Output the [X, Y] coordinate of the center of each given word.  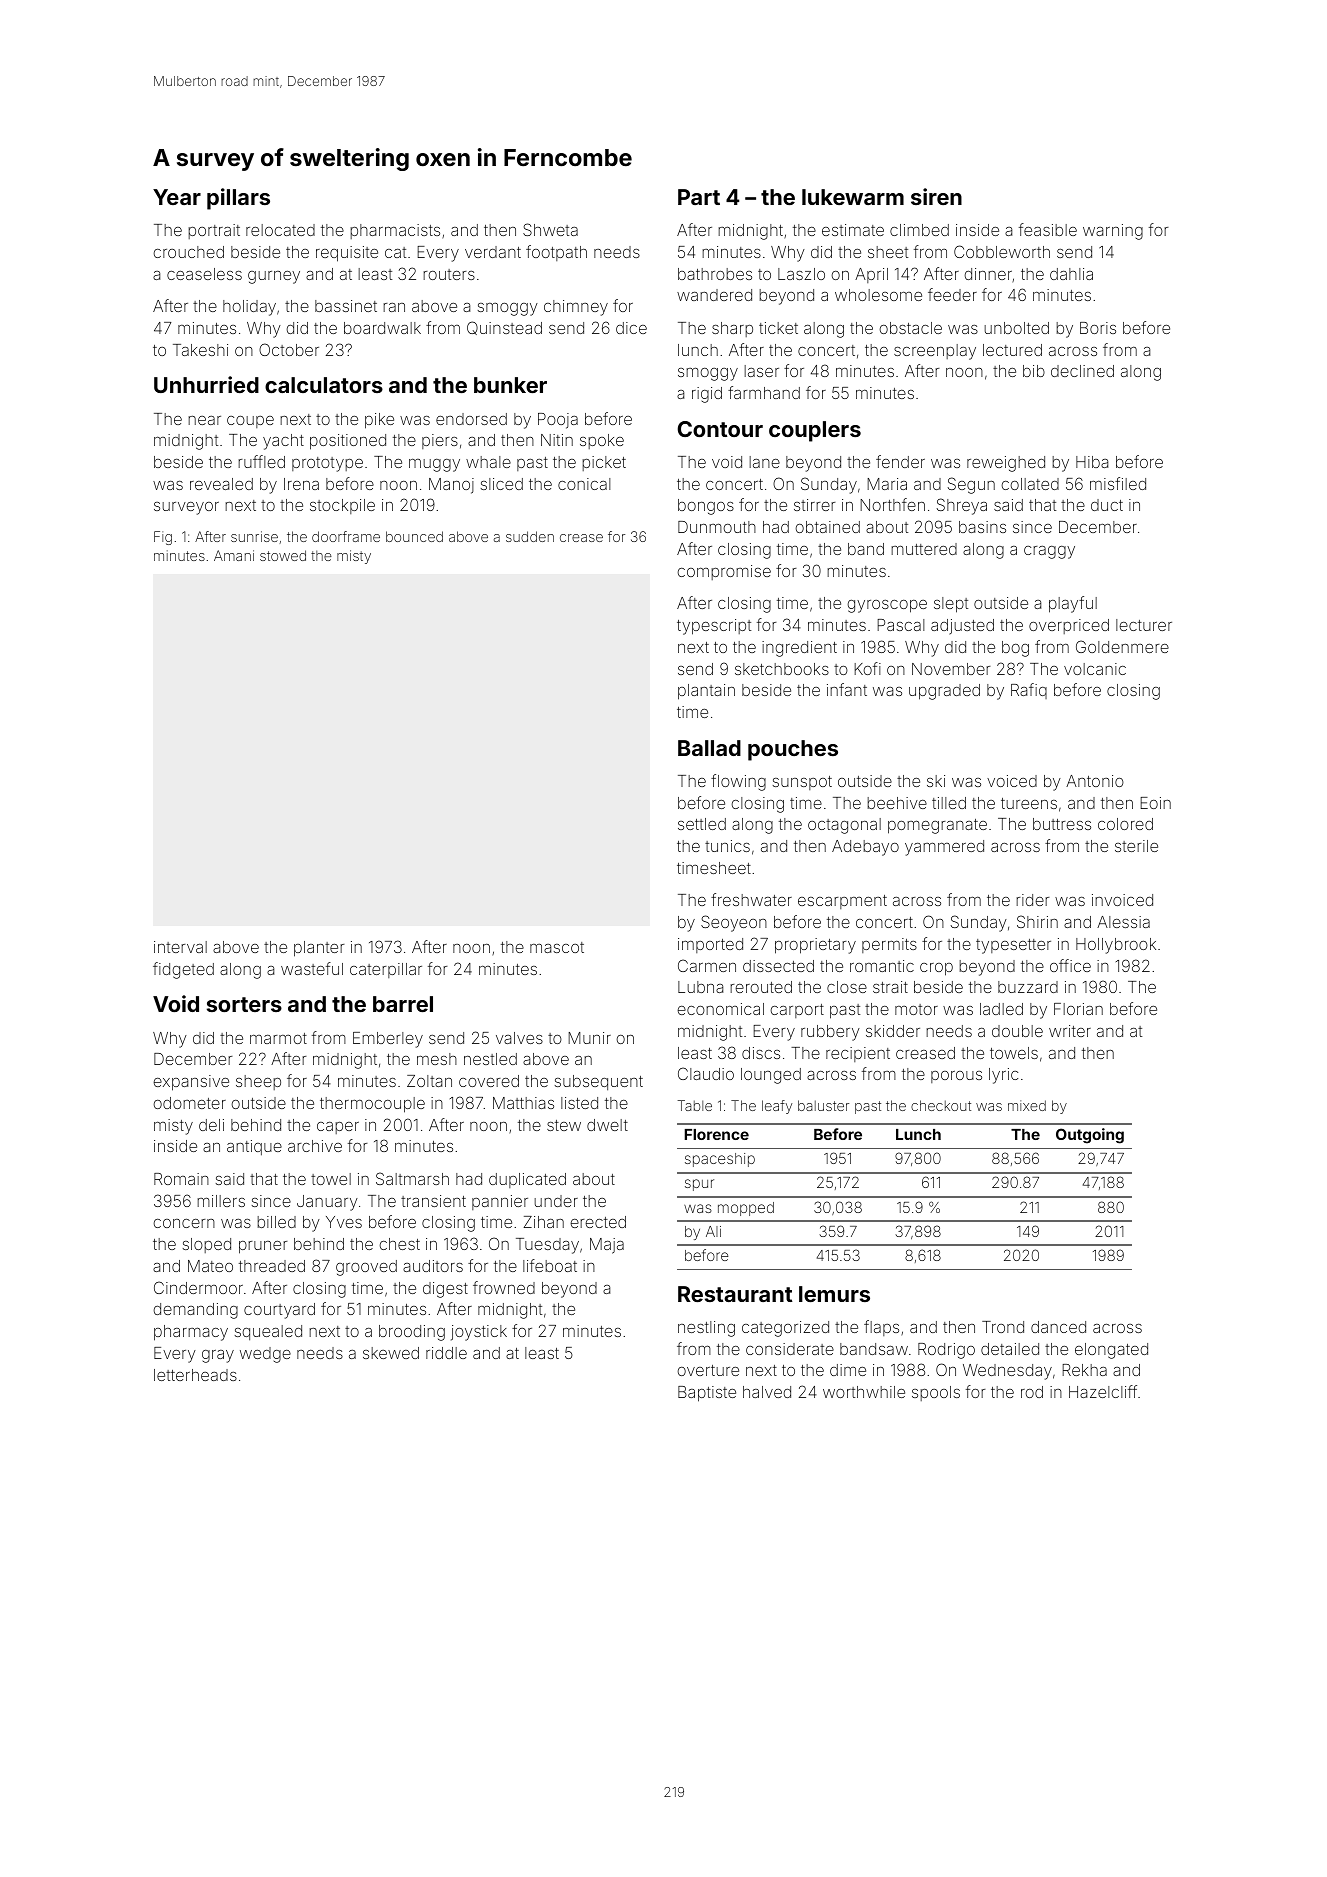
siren [936, 196]
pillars [238, 199]
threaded [272, 1266]
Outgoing [1090, 1136]
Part [699, 197]
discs [761, 1053]
